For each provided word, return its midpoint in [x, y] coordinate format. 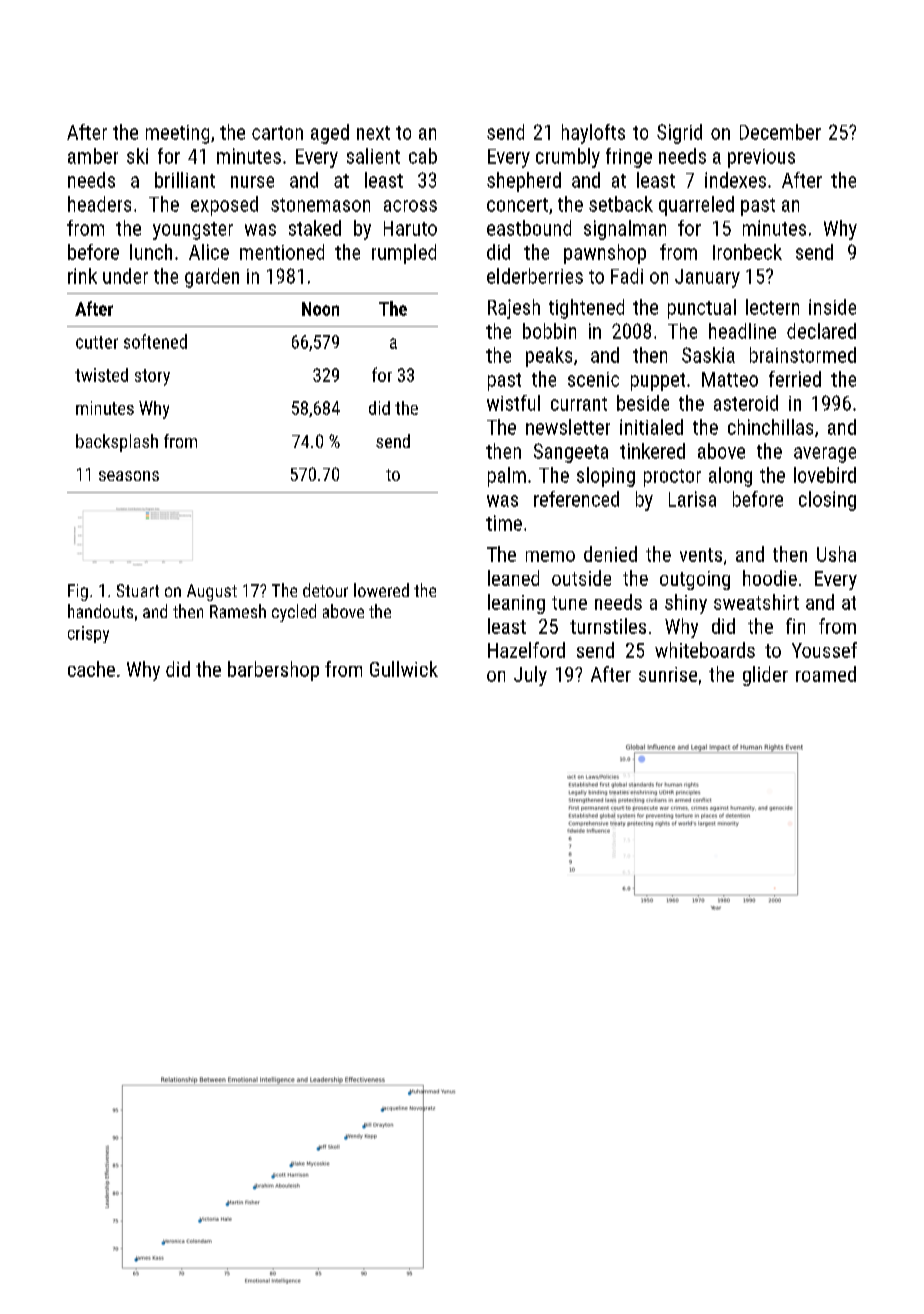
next [373, 133]
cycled [294, 613]
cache [91, 669]
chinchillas [770, 427]
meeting [177, 134]
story [152, 377]
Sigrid [679, 134]
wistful [513, 403]
